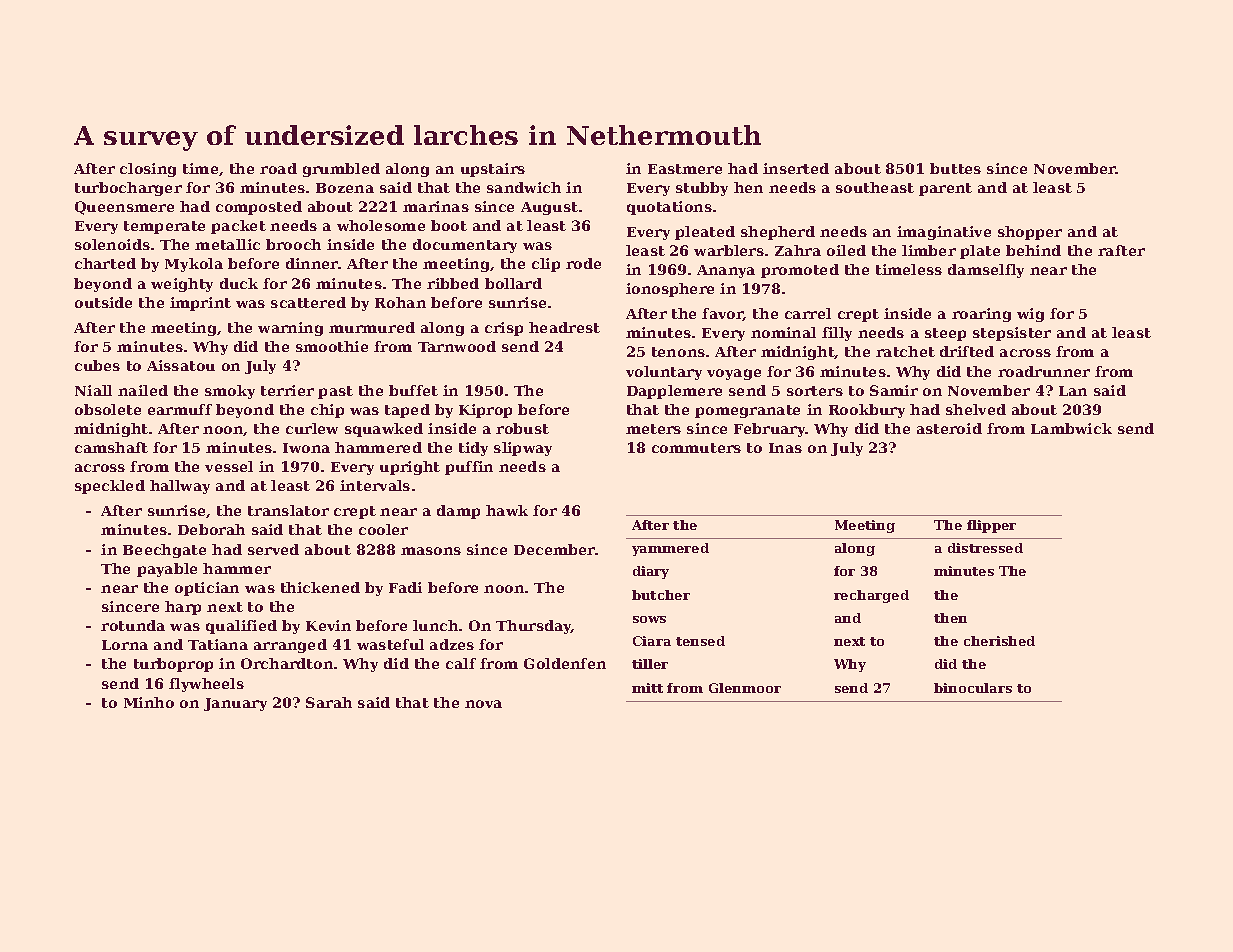  What do you see at coordinates (149, 702) in the document?
I see `Minho` at bounding box center [149, 702].
